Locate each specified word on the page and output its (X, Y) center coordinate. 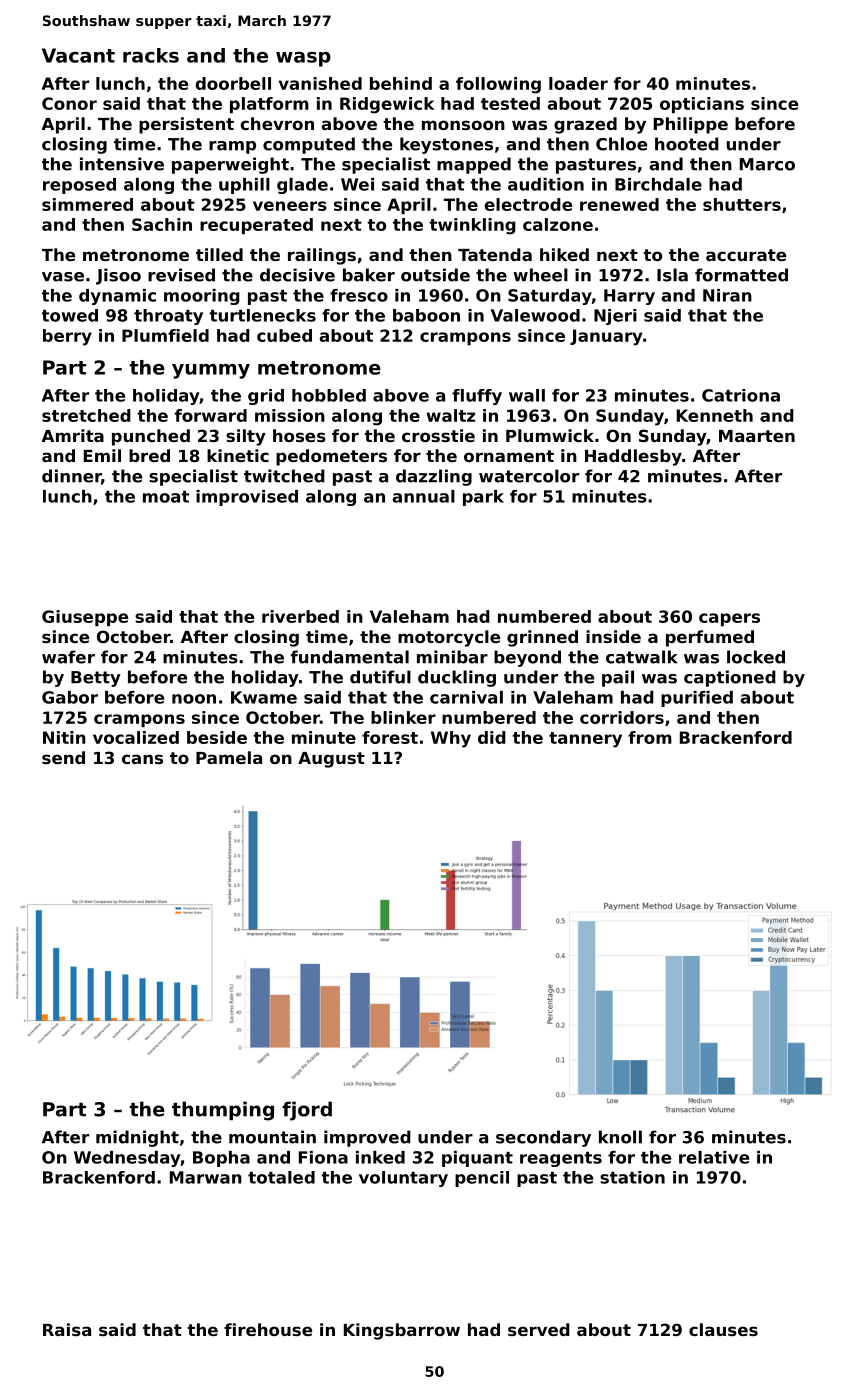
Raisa (67, 1329)
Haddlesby (633, 457)
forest (390, 737)
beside (217, 737)
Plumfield (165, 335)
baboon (426, 315)
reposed (79, 186)
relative (714, 1157)
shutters (742, 204)
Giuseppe (85, 618)
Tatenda (495, 254)
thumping (223, 1111)
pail (618, 678)
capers (729, 619)
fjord (307, 1111)
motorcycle (449, 638)
